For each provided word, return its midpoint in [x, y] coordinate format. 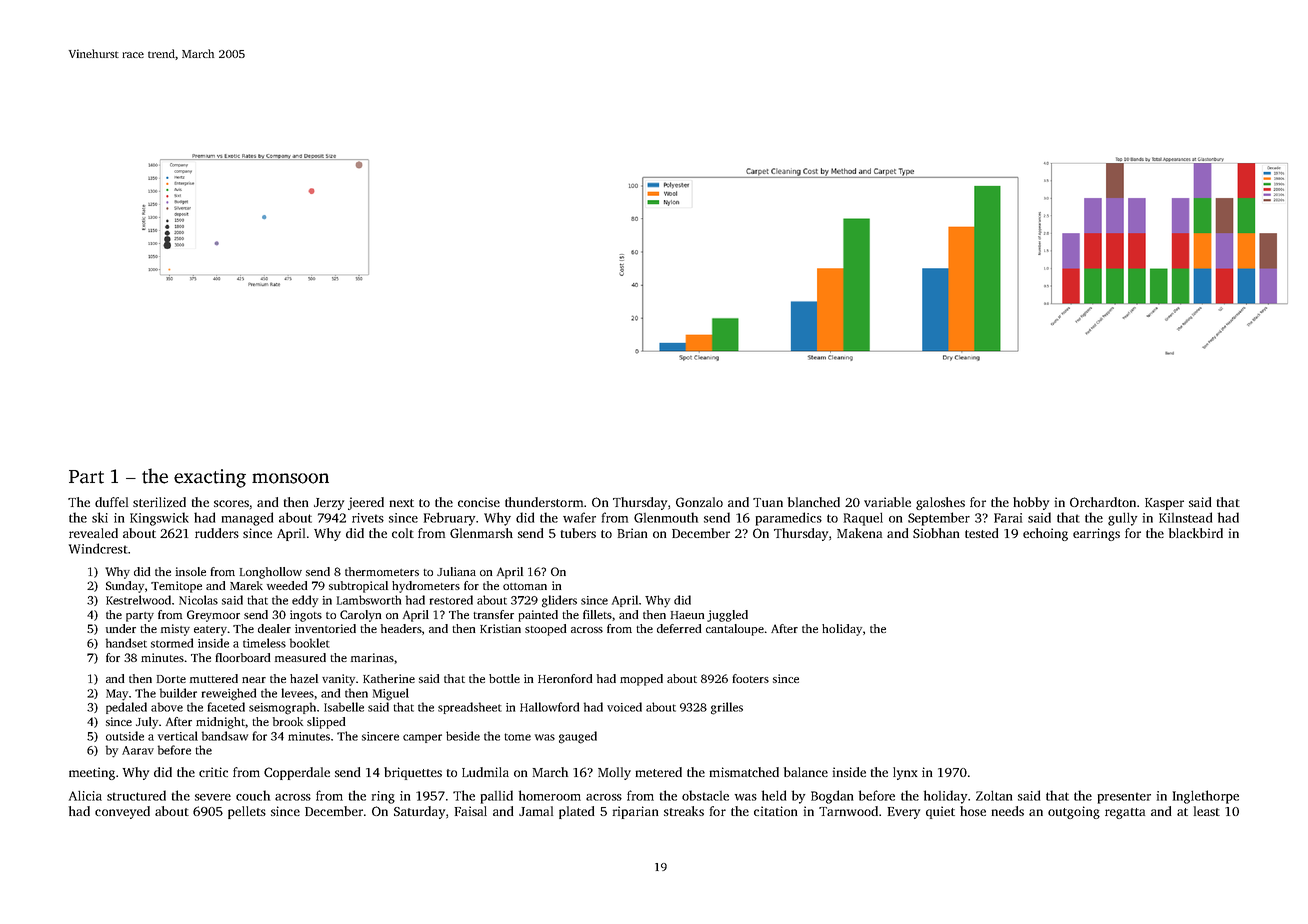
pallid [497, 797]
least [1207, 811]
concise [479, 502]
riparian [635, 812]
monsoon [290, 478]
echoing [1045, 534]
